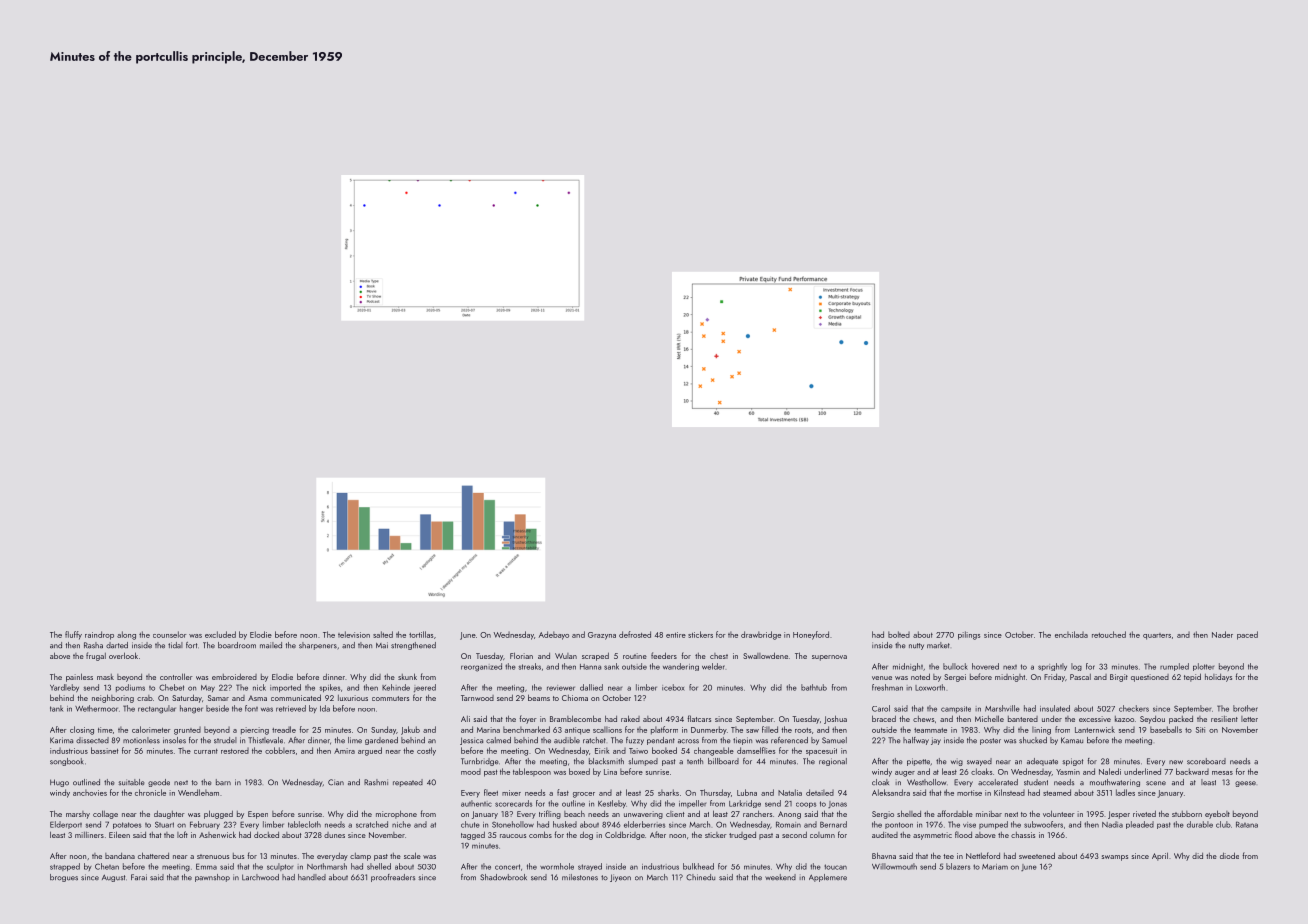 This screenshot has width=1308, height=924. What do you see at coordinates (198, 792) in the screenshot?
I see `Wendleham` at bounding box center [198, 792].
